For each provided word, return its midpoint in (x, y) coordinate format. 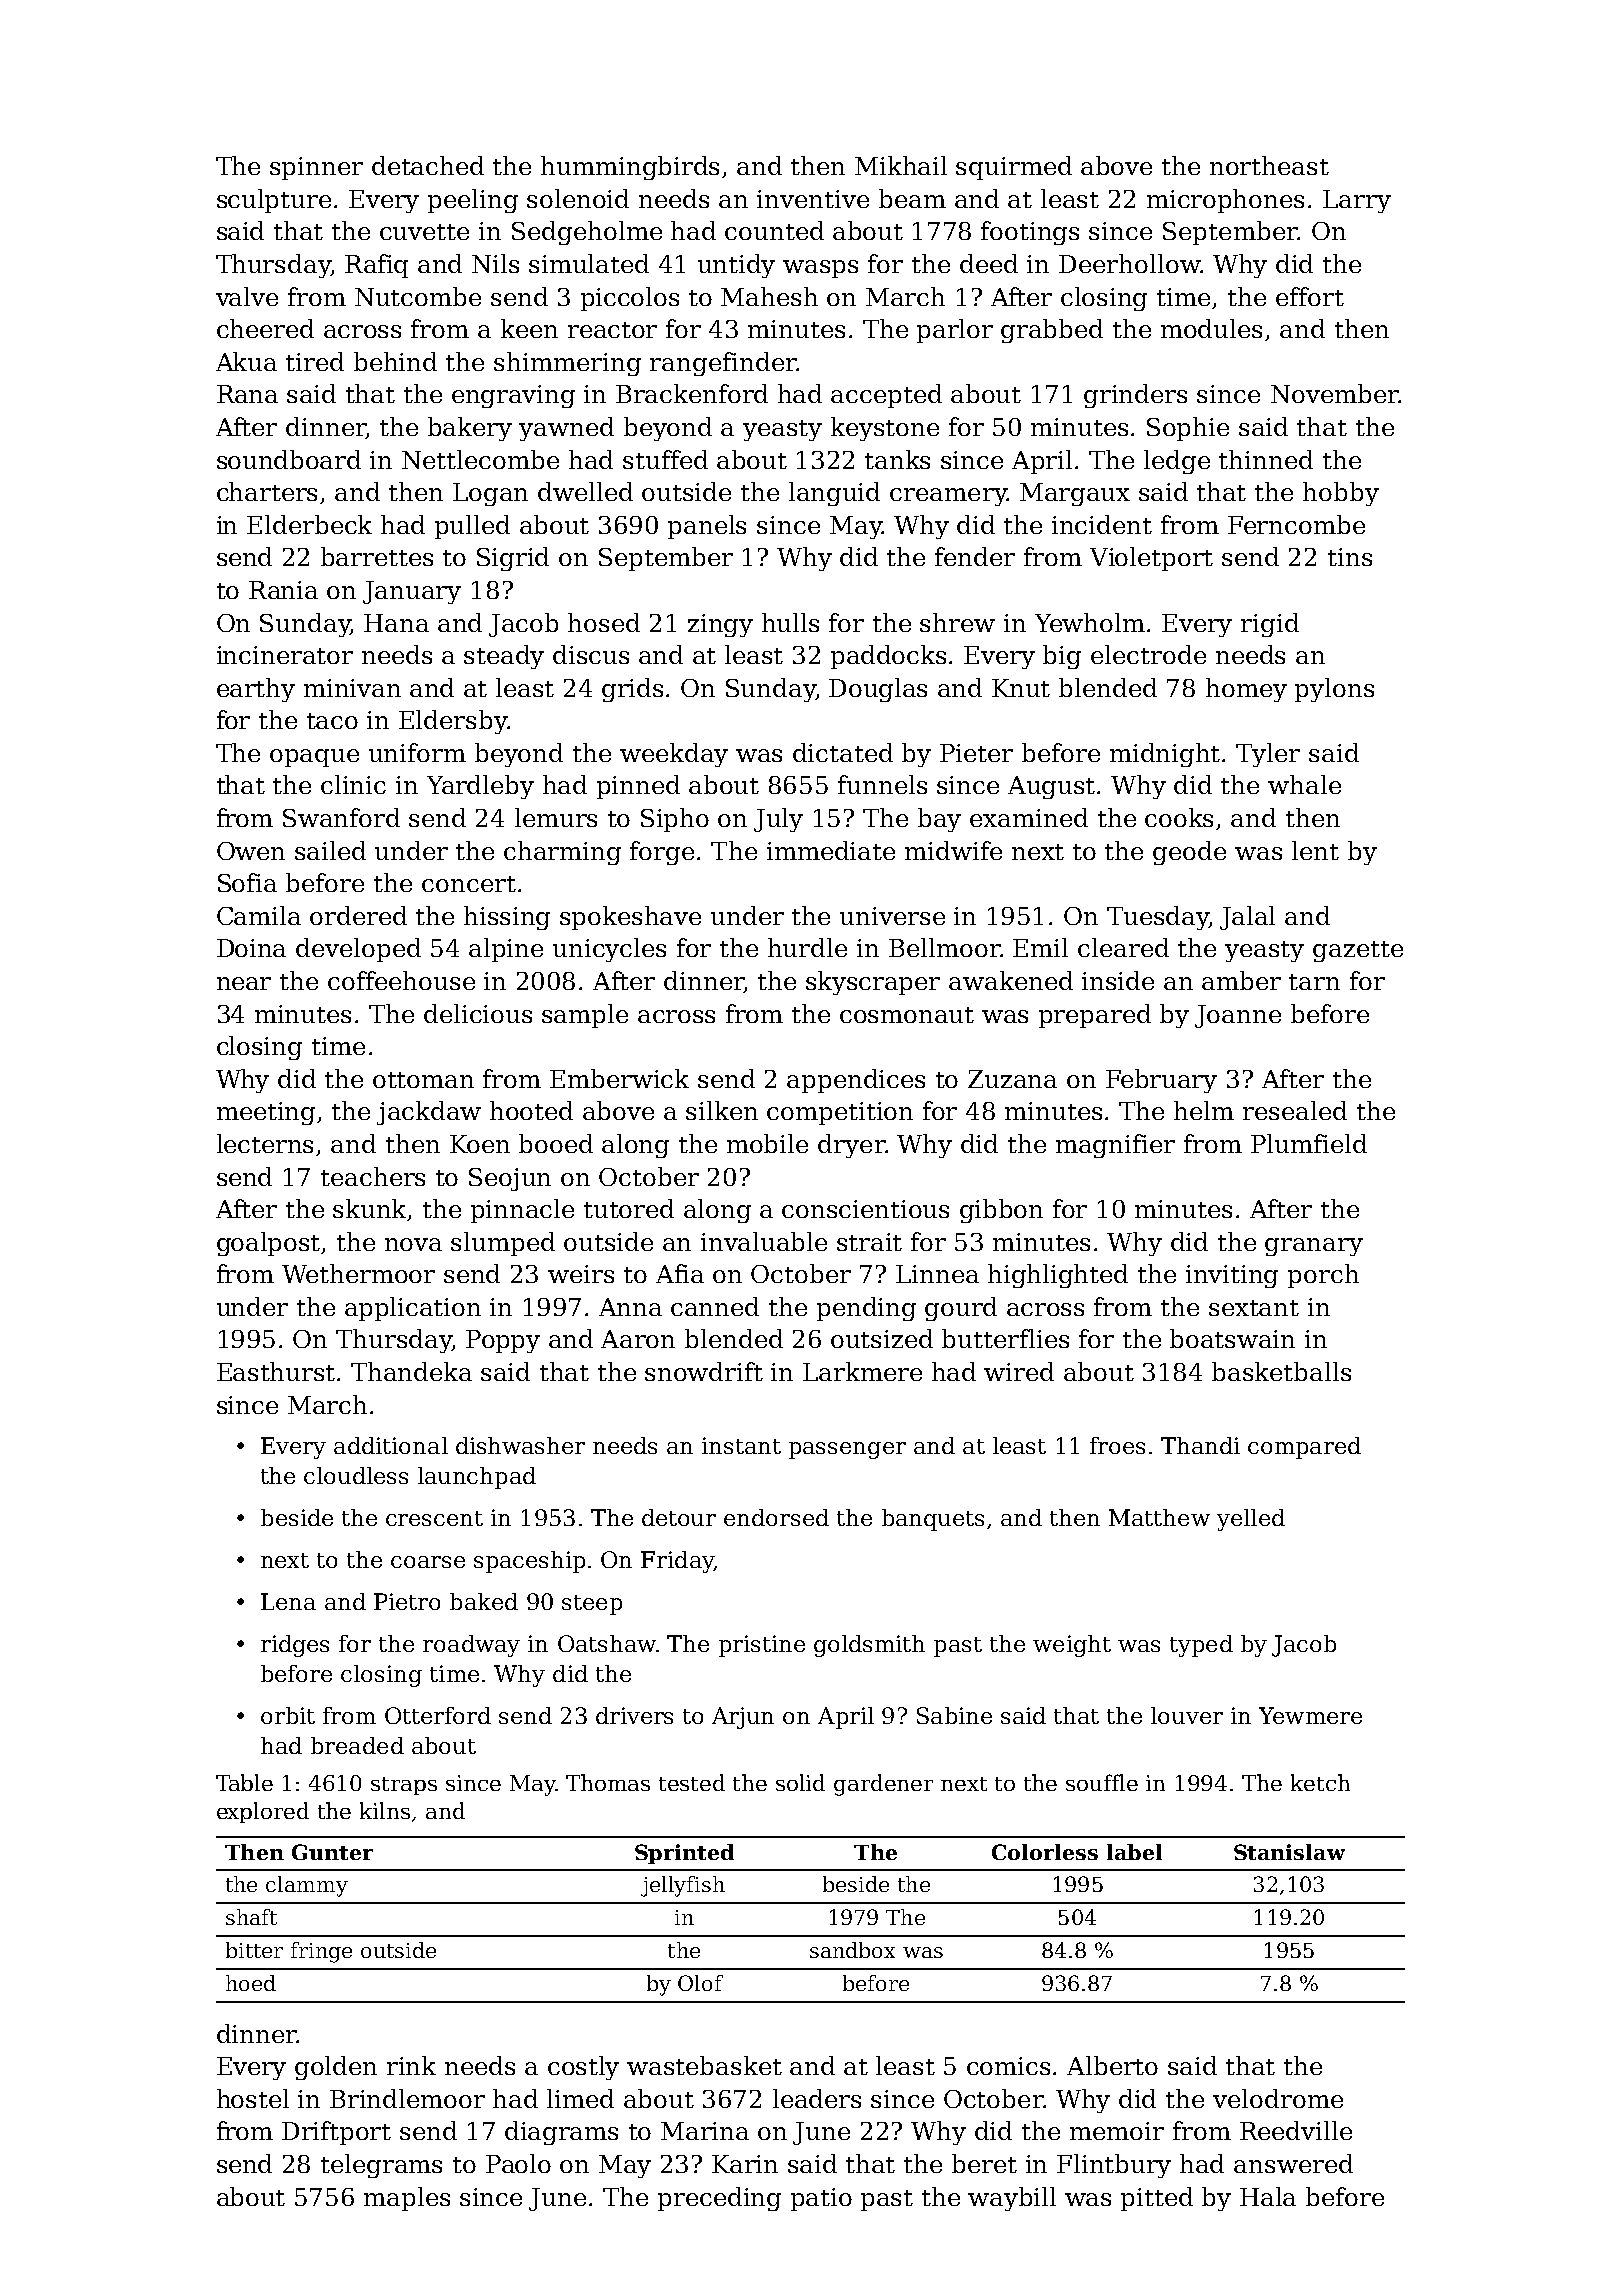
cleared (1123, 947)
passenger (847, 1450)
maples (407, 2199)
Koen (480, 1144)
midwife (953, 850)
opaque (314, 758)
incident (1102, 524)
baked (484, 1601)
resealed (1295, 1110)
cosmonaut (907, 1015)
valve (247, 296)
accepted (886, 396)
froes (1117, 1445)
